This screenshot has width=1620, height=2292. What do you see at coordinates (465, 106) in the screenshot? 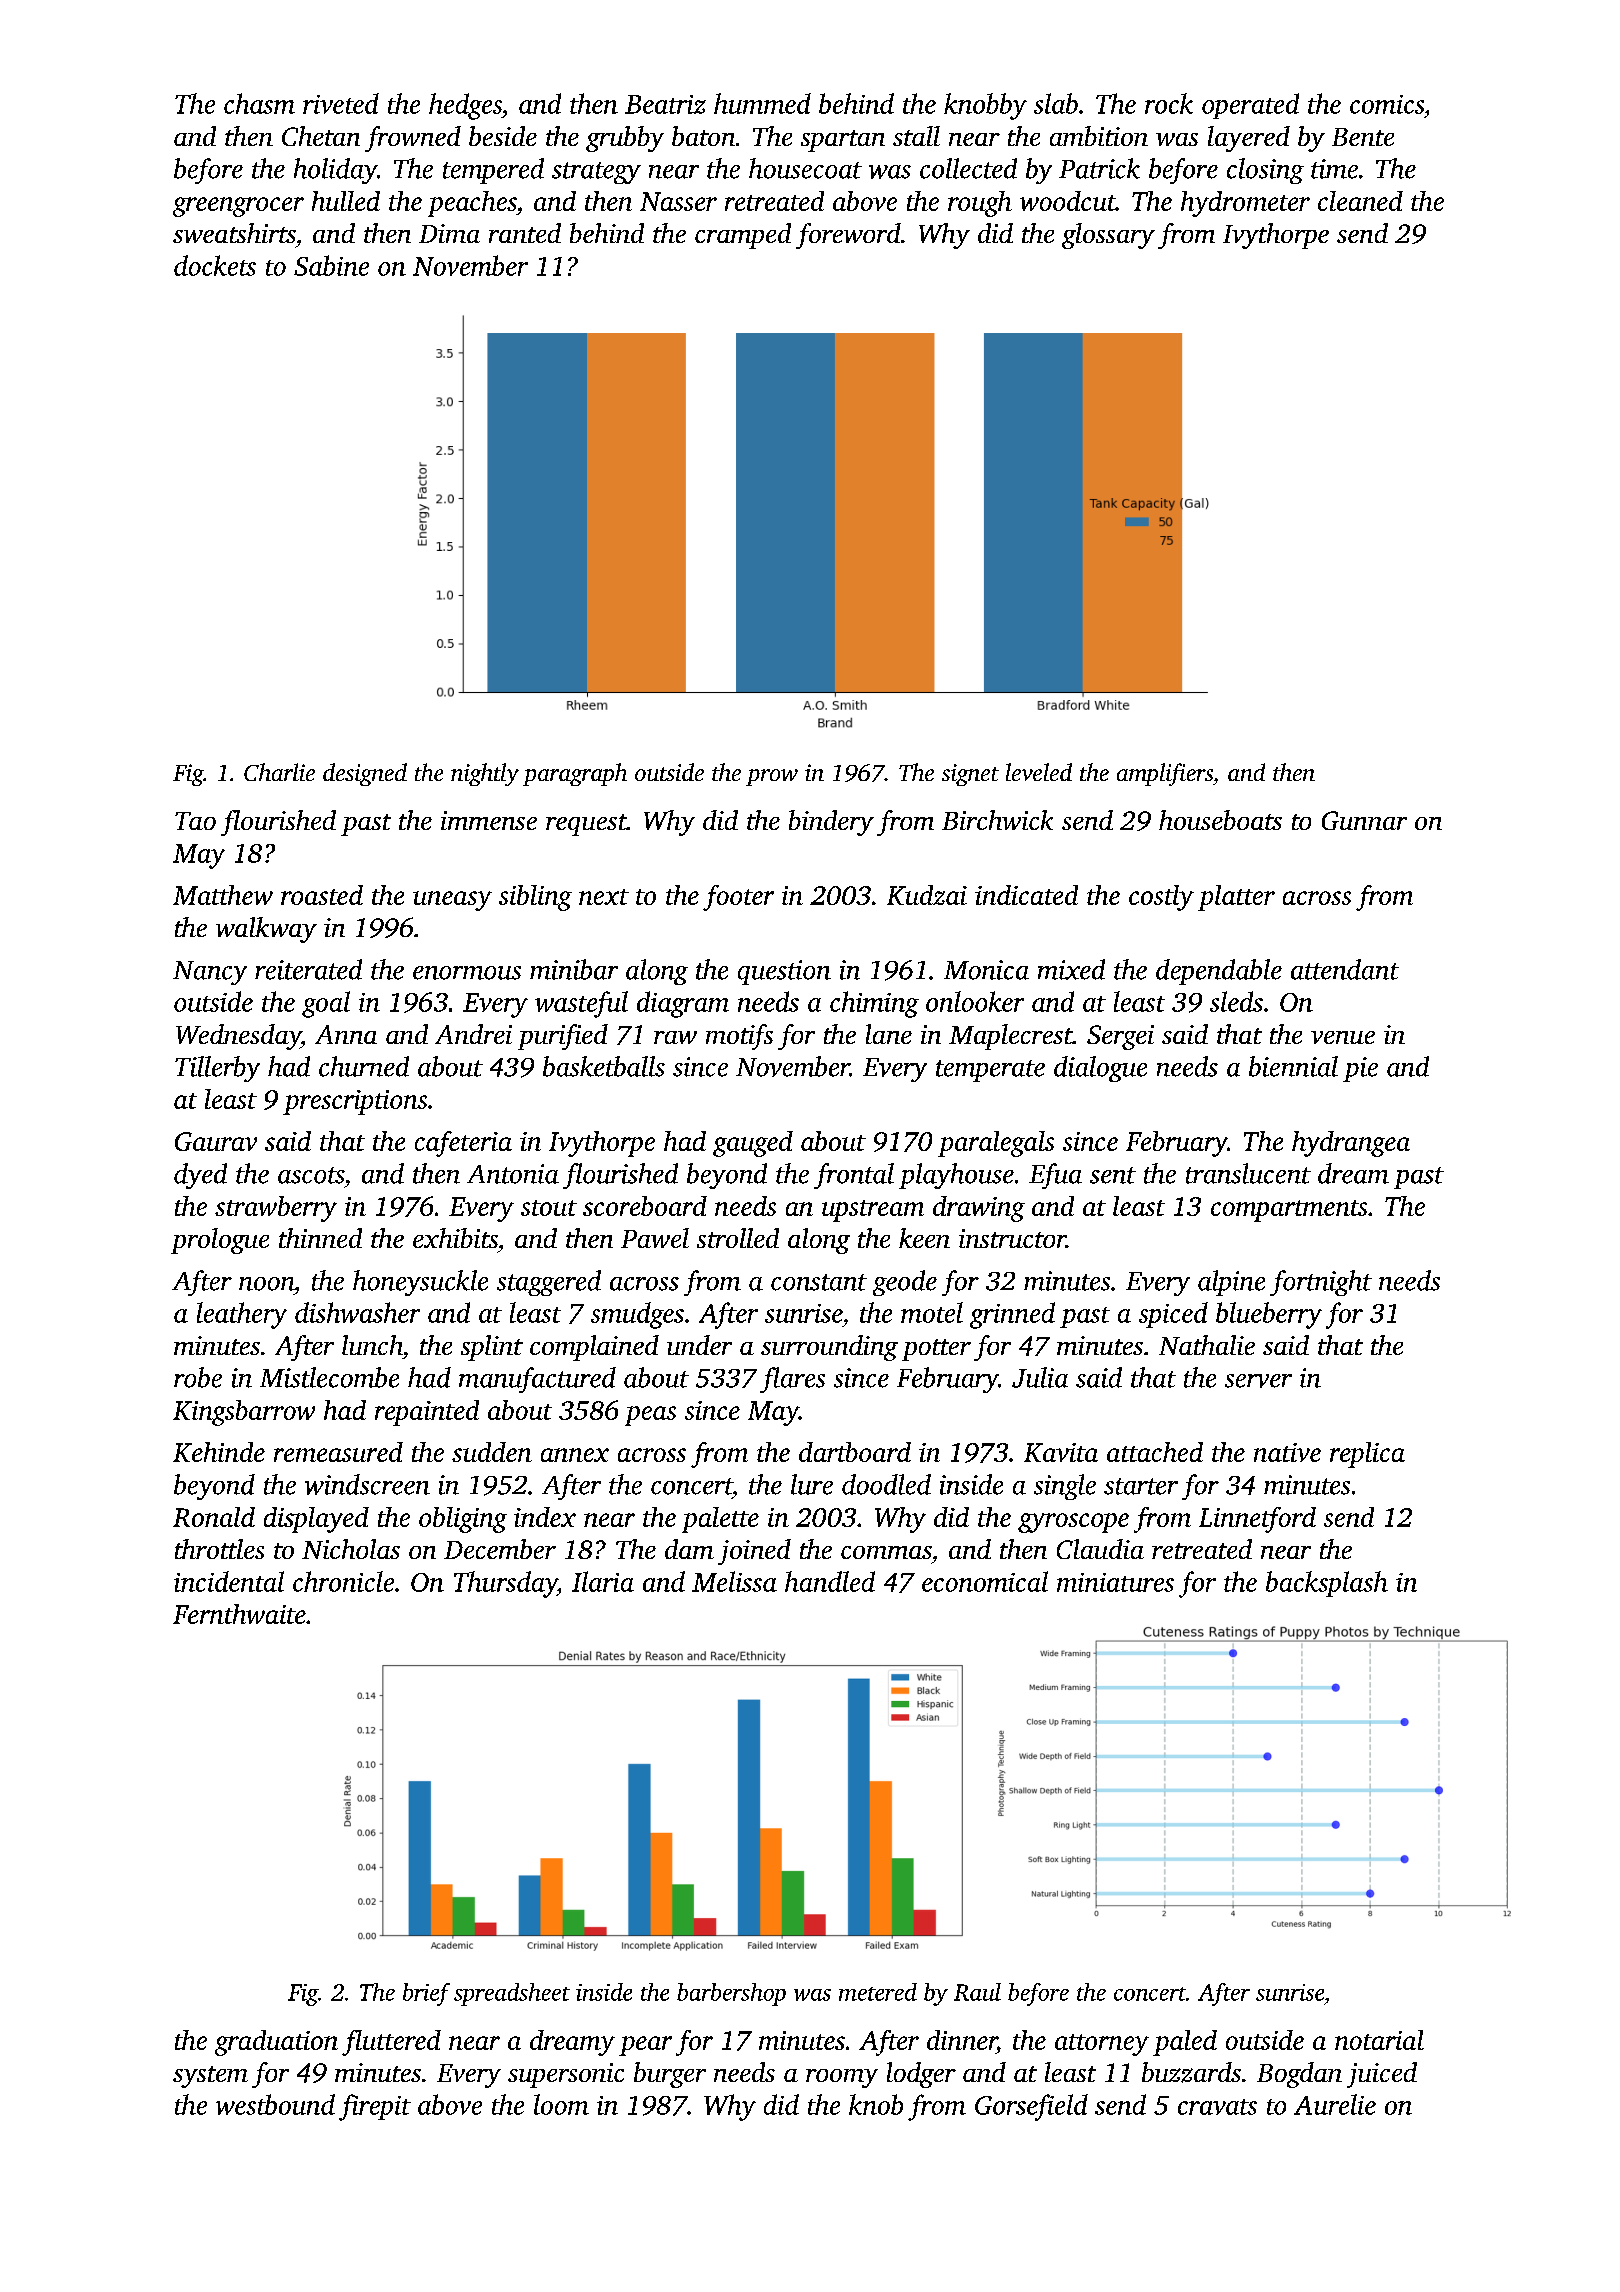
I see `hedges` at bounding box center [465, 106].
